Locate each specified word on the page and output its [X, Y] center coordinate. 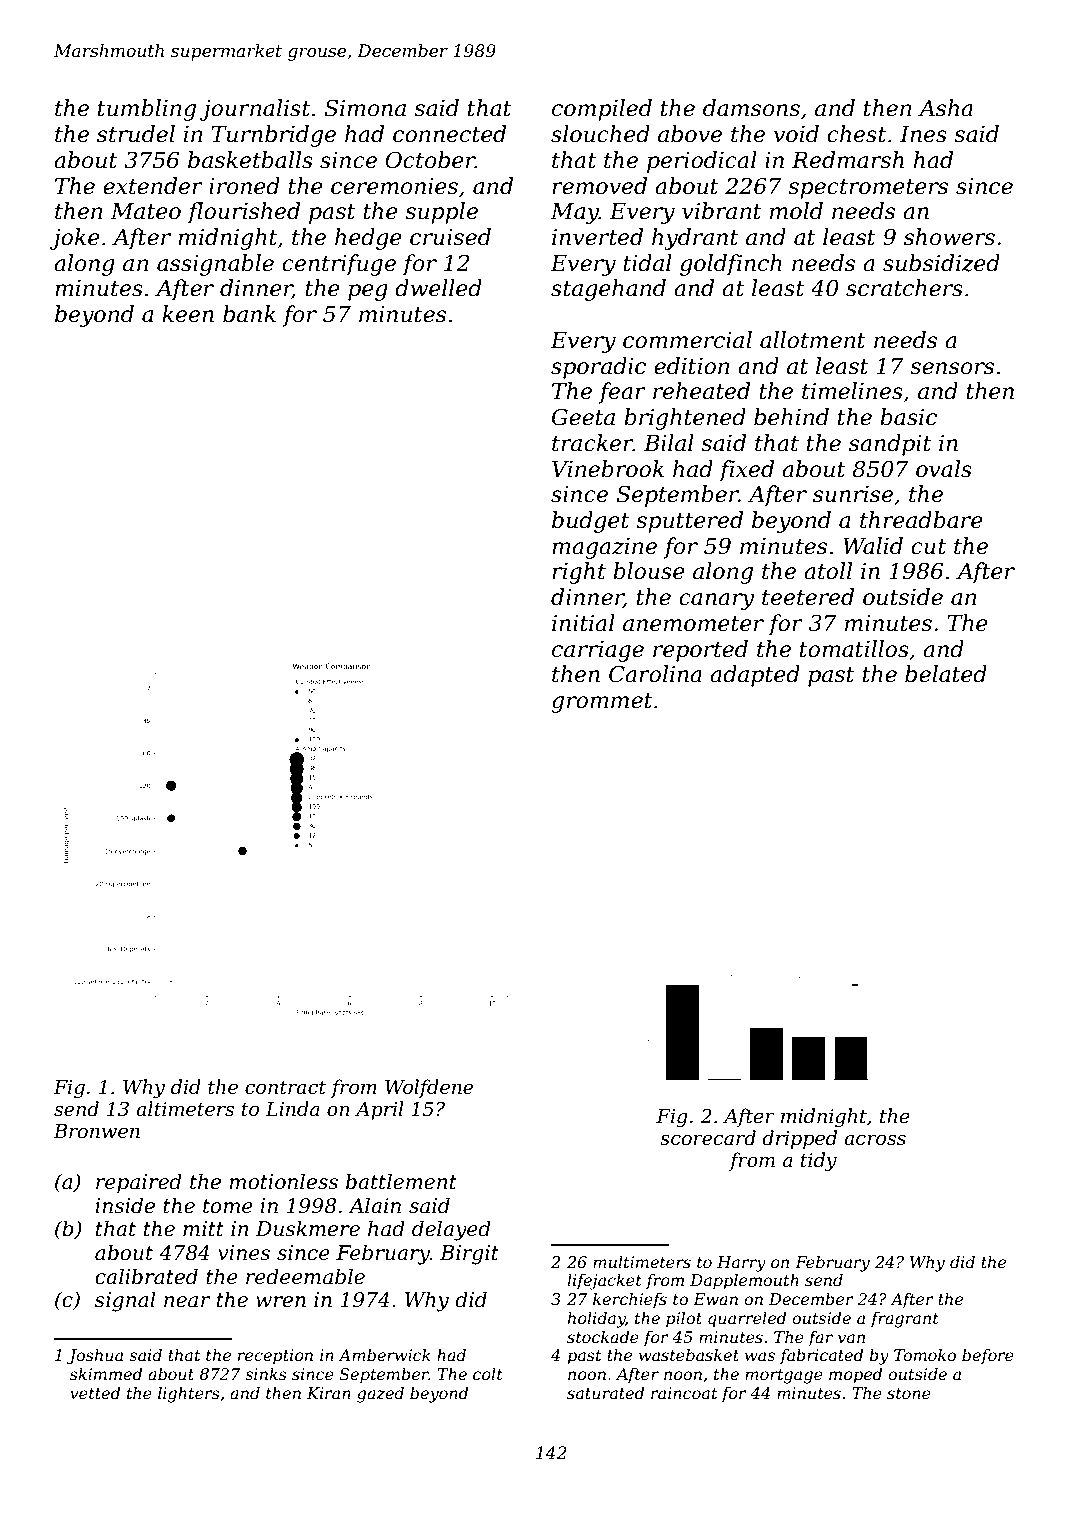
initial [583, 623]
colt [488, 1374]
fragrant [904, 1320]
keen [188, 314]
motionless [284, 1181]
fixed [746, 471]
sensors [952, 368]
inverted [597, 237]
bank [249, 314]
